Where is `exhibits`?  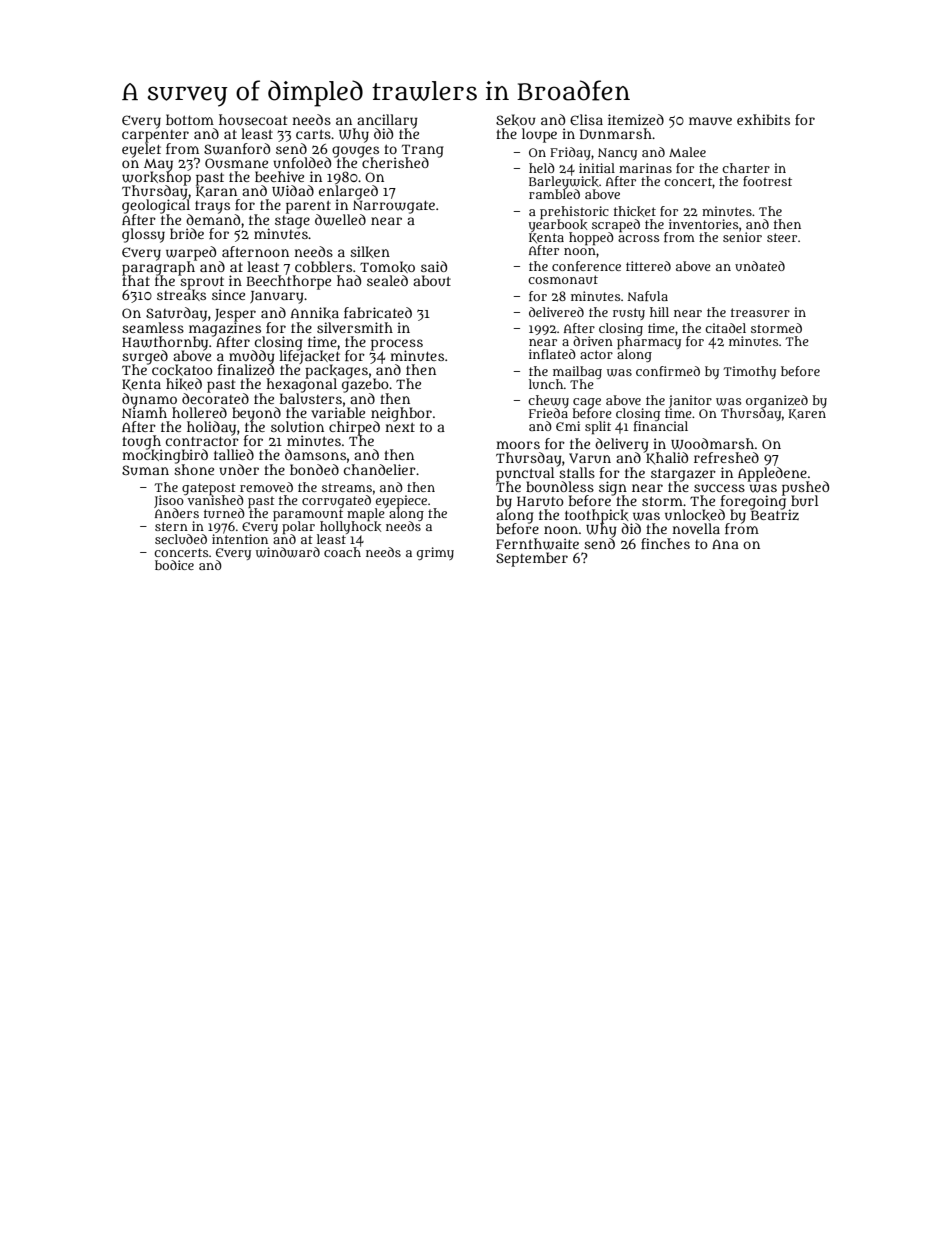 exhibits is located at coordinates (763, 119).
